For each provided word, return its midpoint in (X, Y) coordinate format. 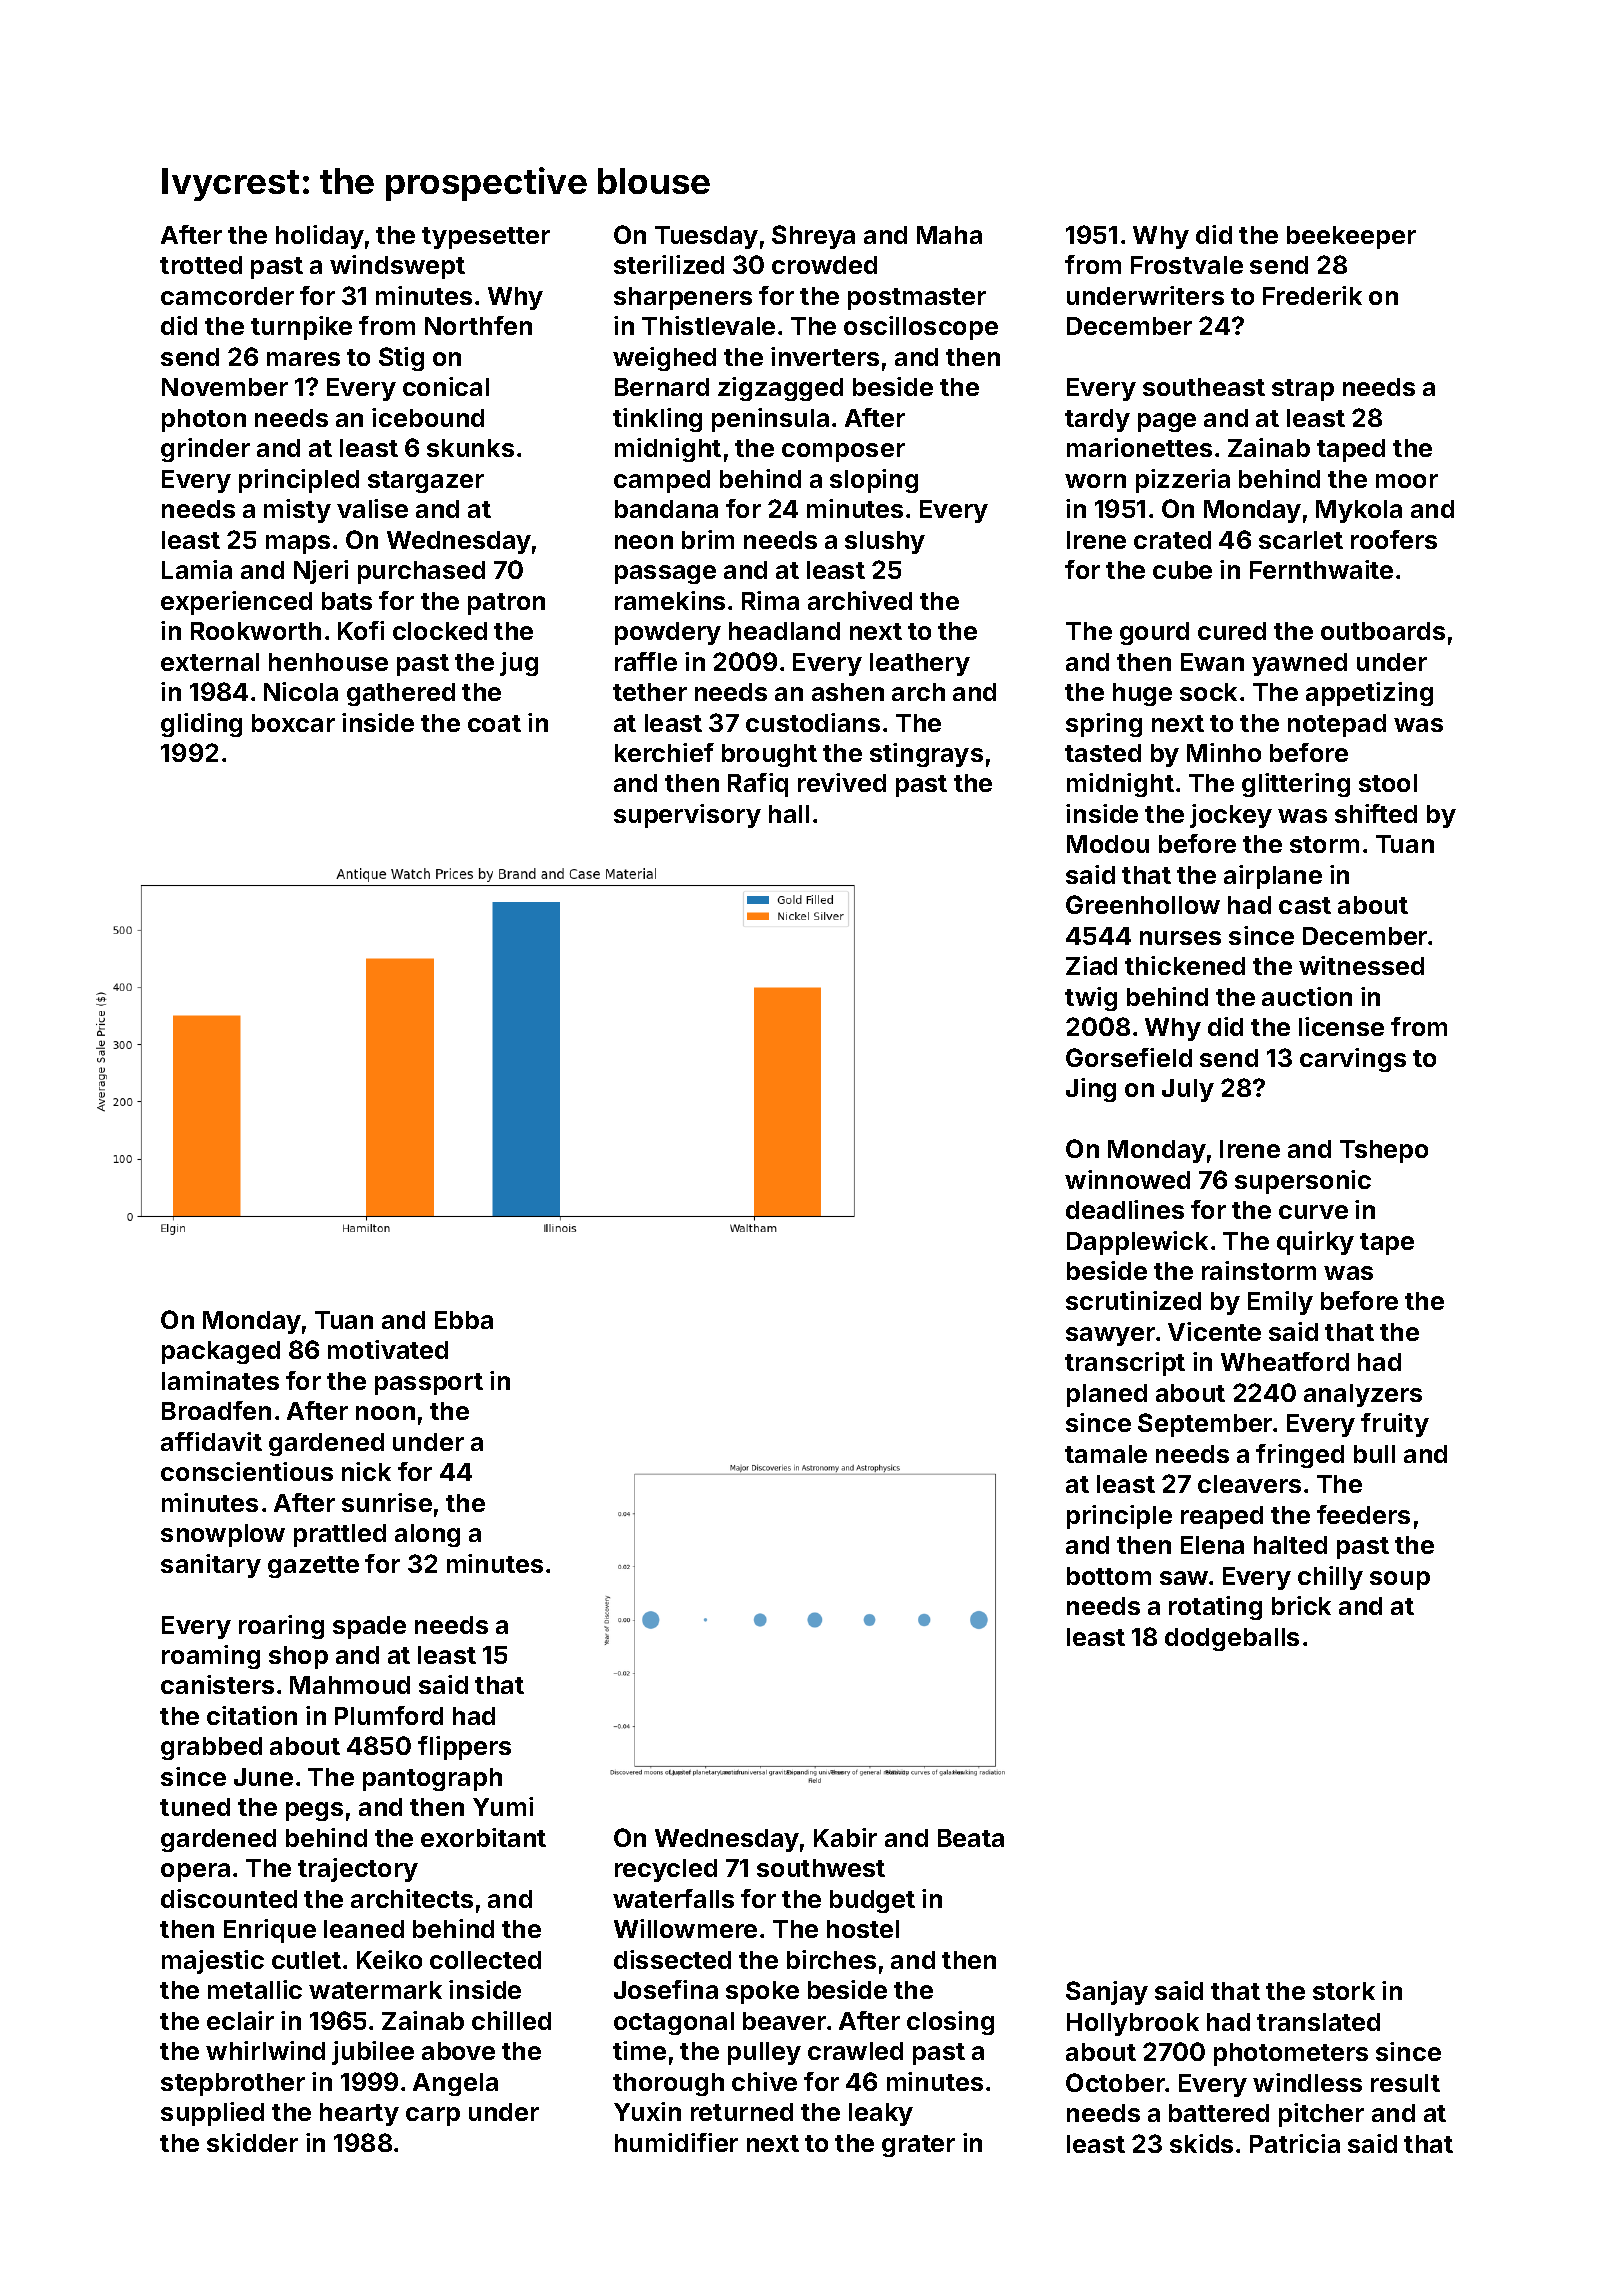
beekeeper (1351, 237)
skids (1201, 2143)
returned (742, 2112)
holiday (320, 237)
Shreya (813, 237)
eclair (240, 2020)
